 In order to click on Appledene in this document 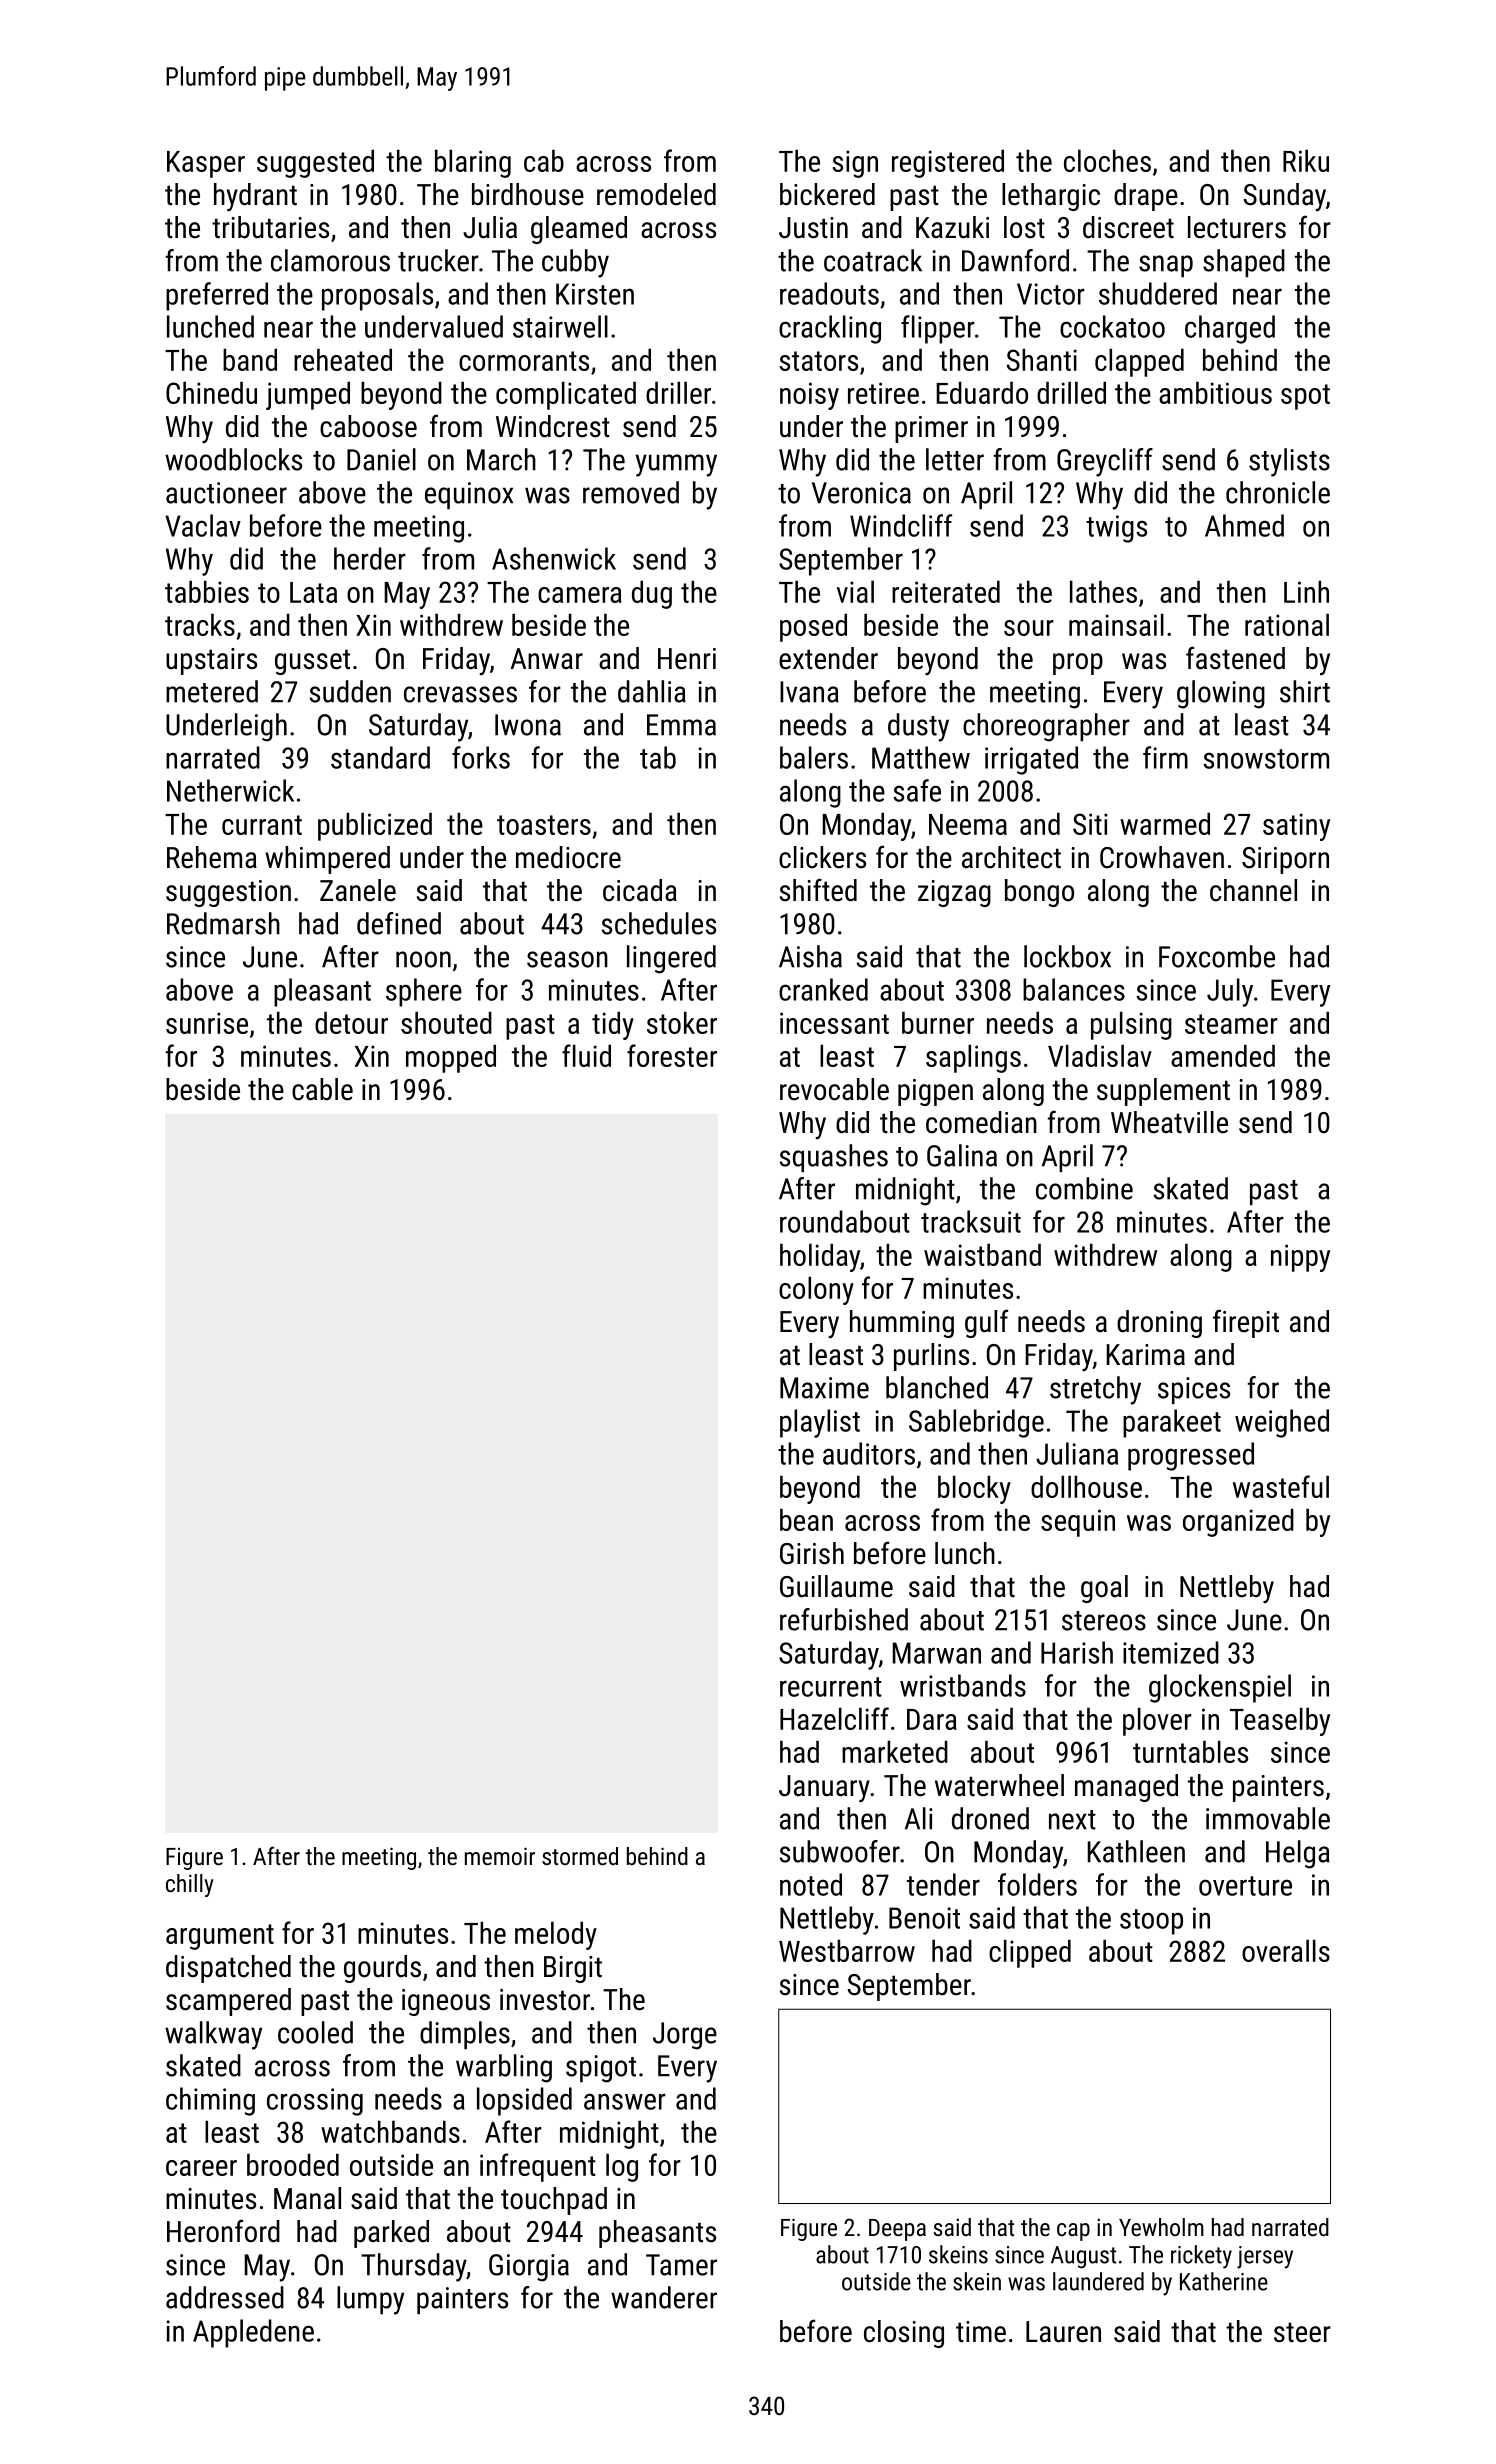, I will do `click(253, 2333)`.
